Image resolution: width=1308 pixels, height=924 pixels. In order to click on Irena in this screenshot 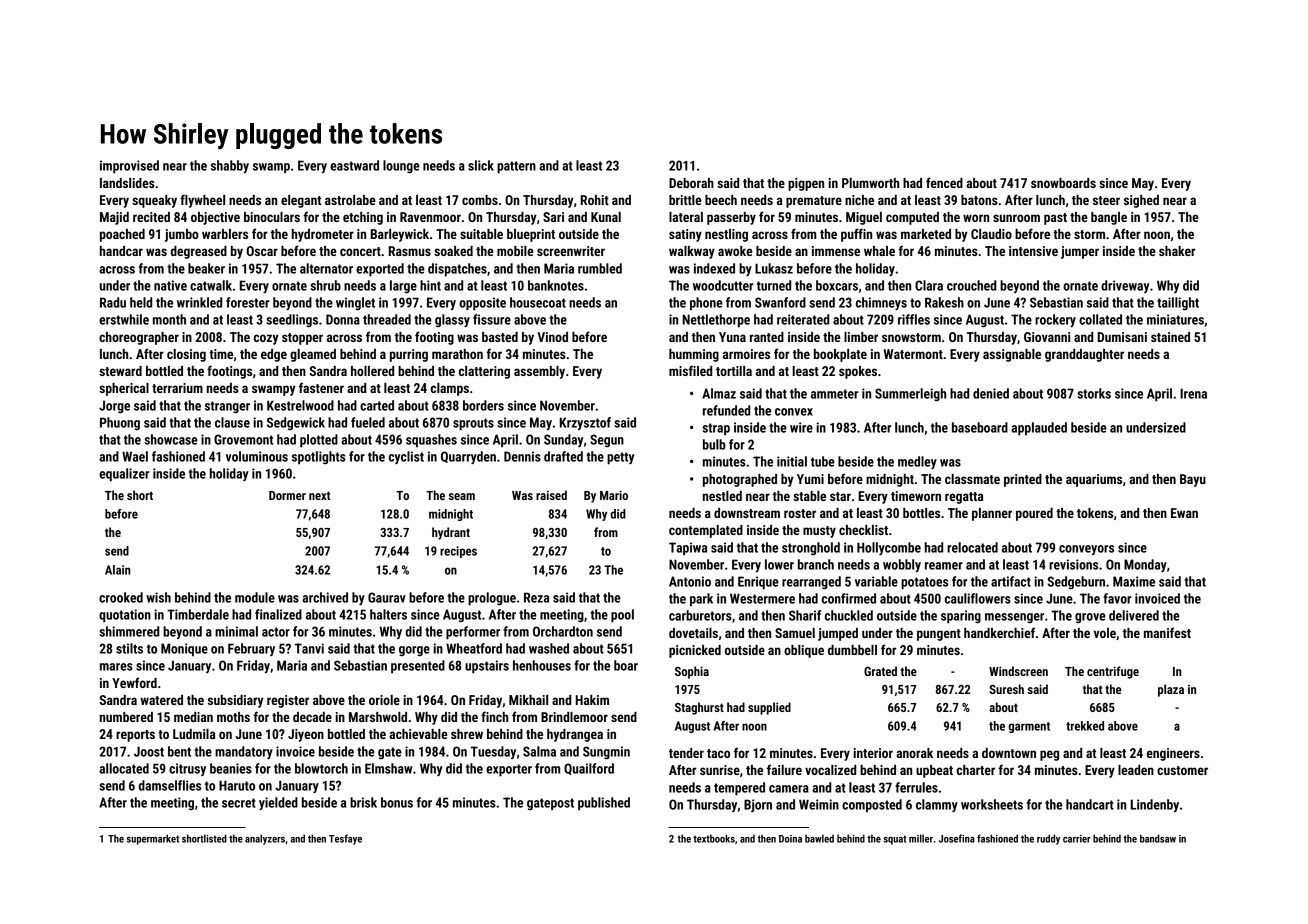, I will do `click(1193, 393)`.
